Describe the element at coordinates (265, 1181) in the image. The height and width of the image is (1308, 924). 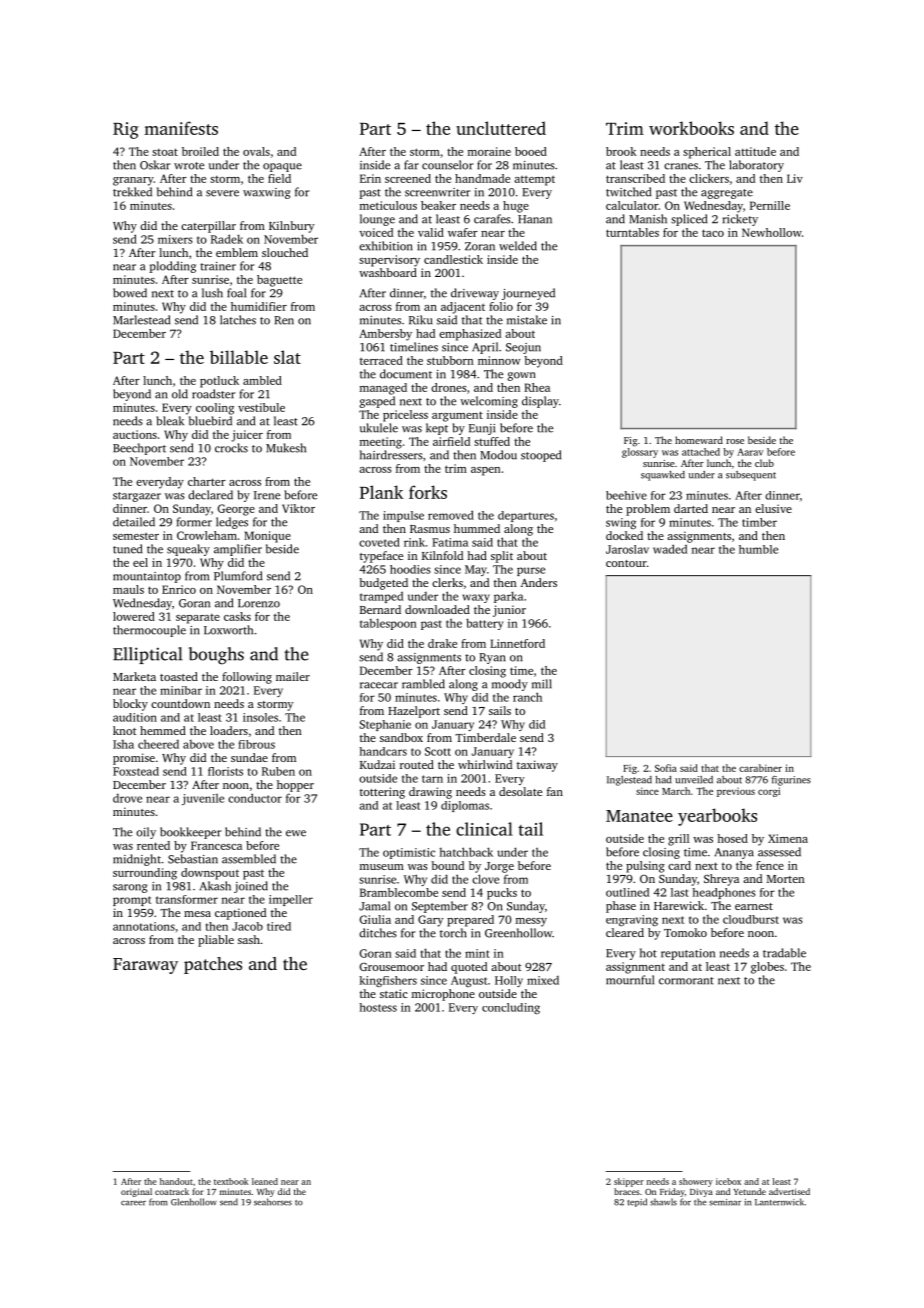
I see `leaned` at that location.
